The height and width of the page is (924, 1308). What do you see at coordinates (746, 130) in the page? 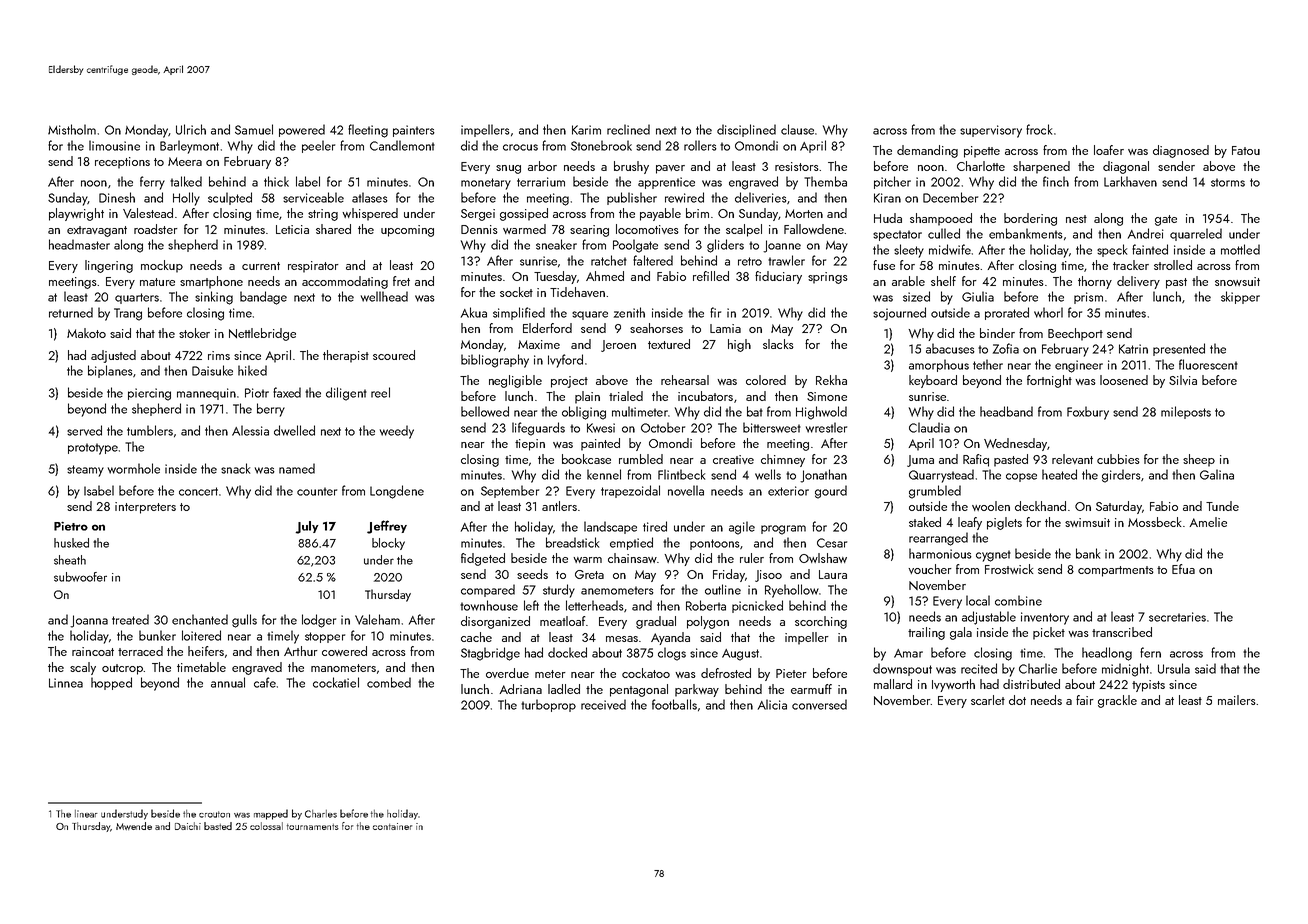
I see `disciplined` at bounding box center [746, 130].
